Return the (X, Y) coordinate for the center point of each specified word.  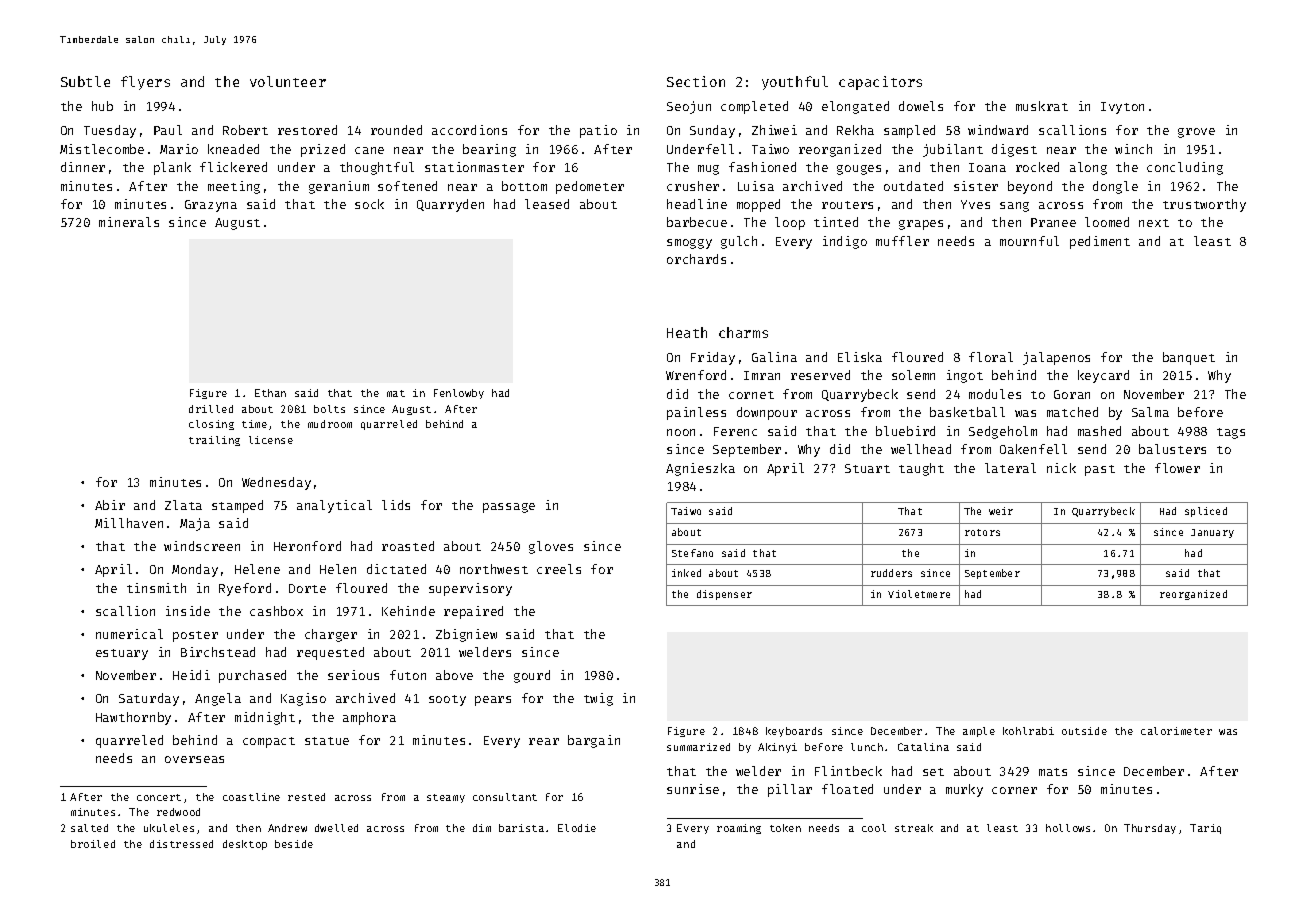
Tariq (1205, 829)
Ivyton (1122, 108)
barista (521, 828)
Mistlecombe (102, 149)
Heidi (191, 675)
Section (696, 81)
